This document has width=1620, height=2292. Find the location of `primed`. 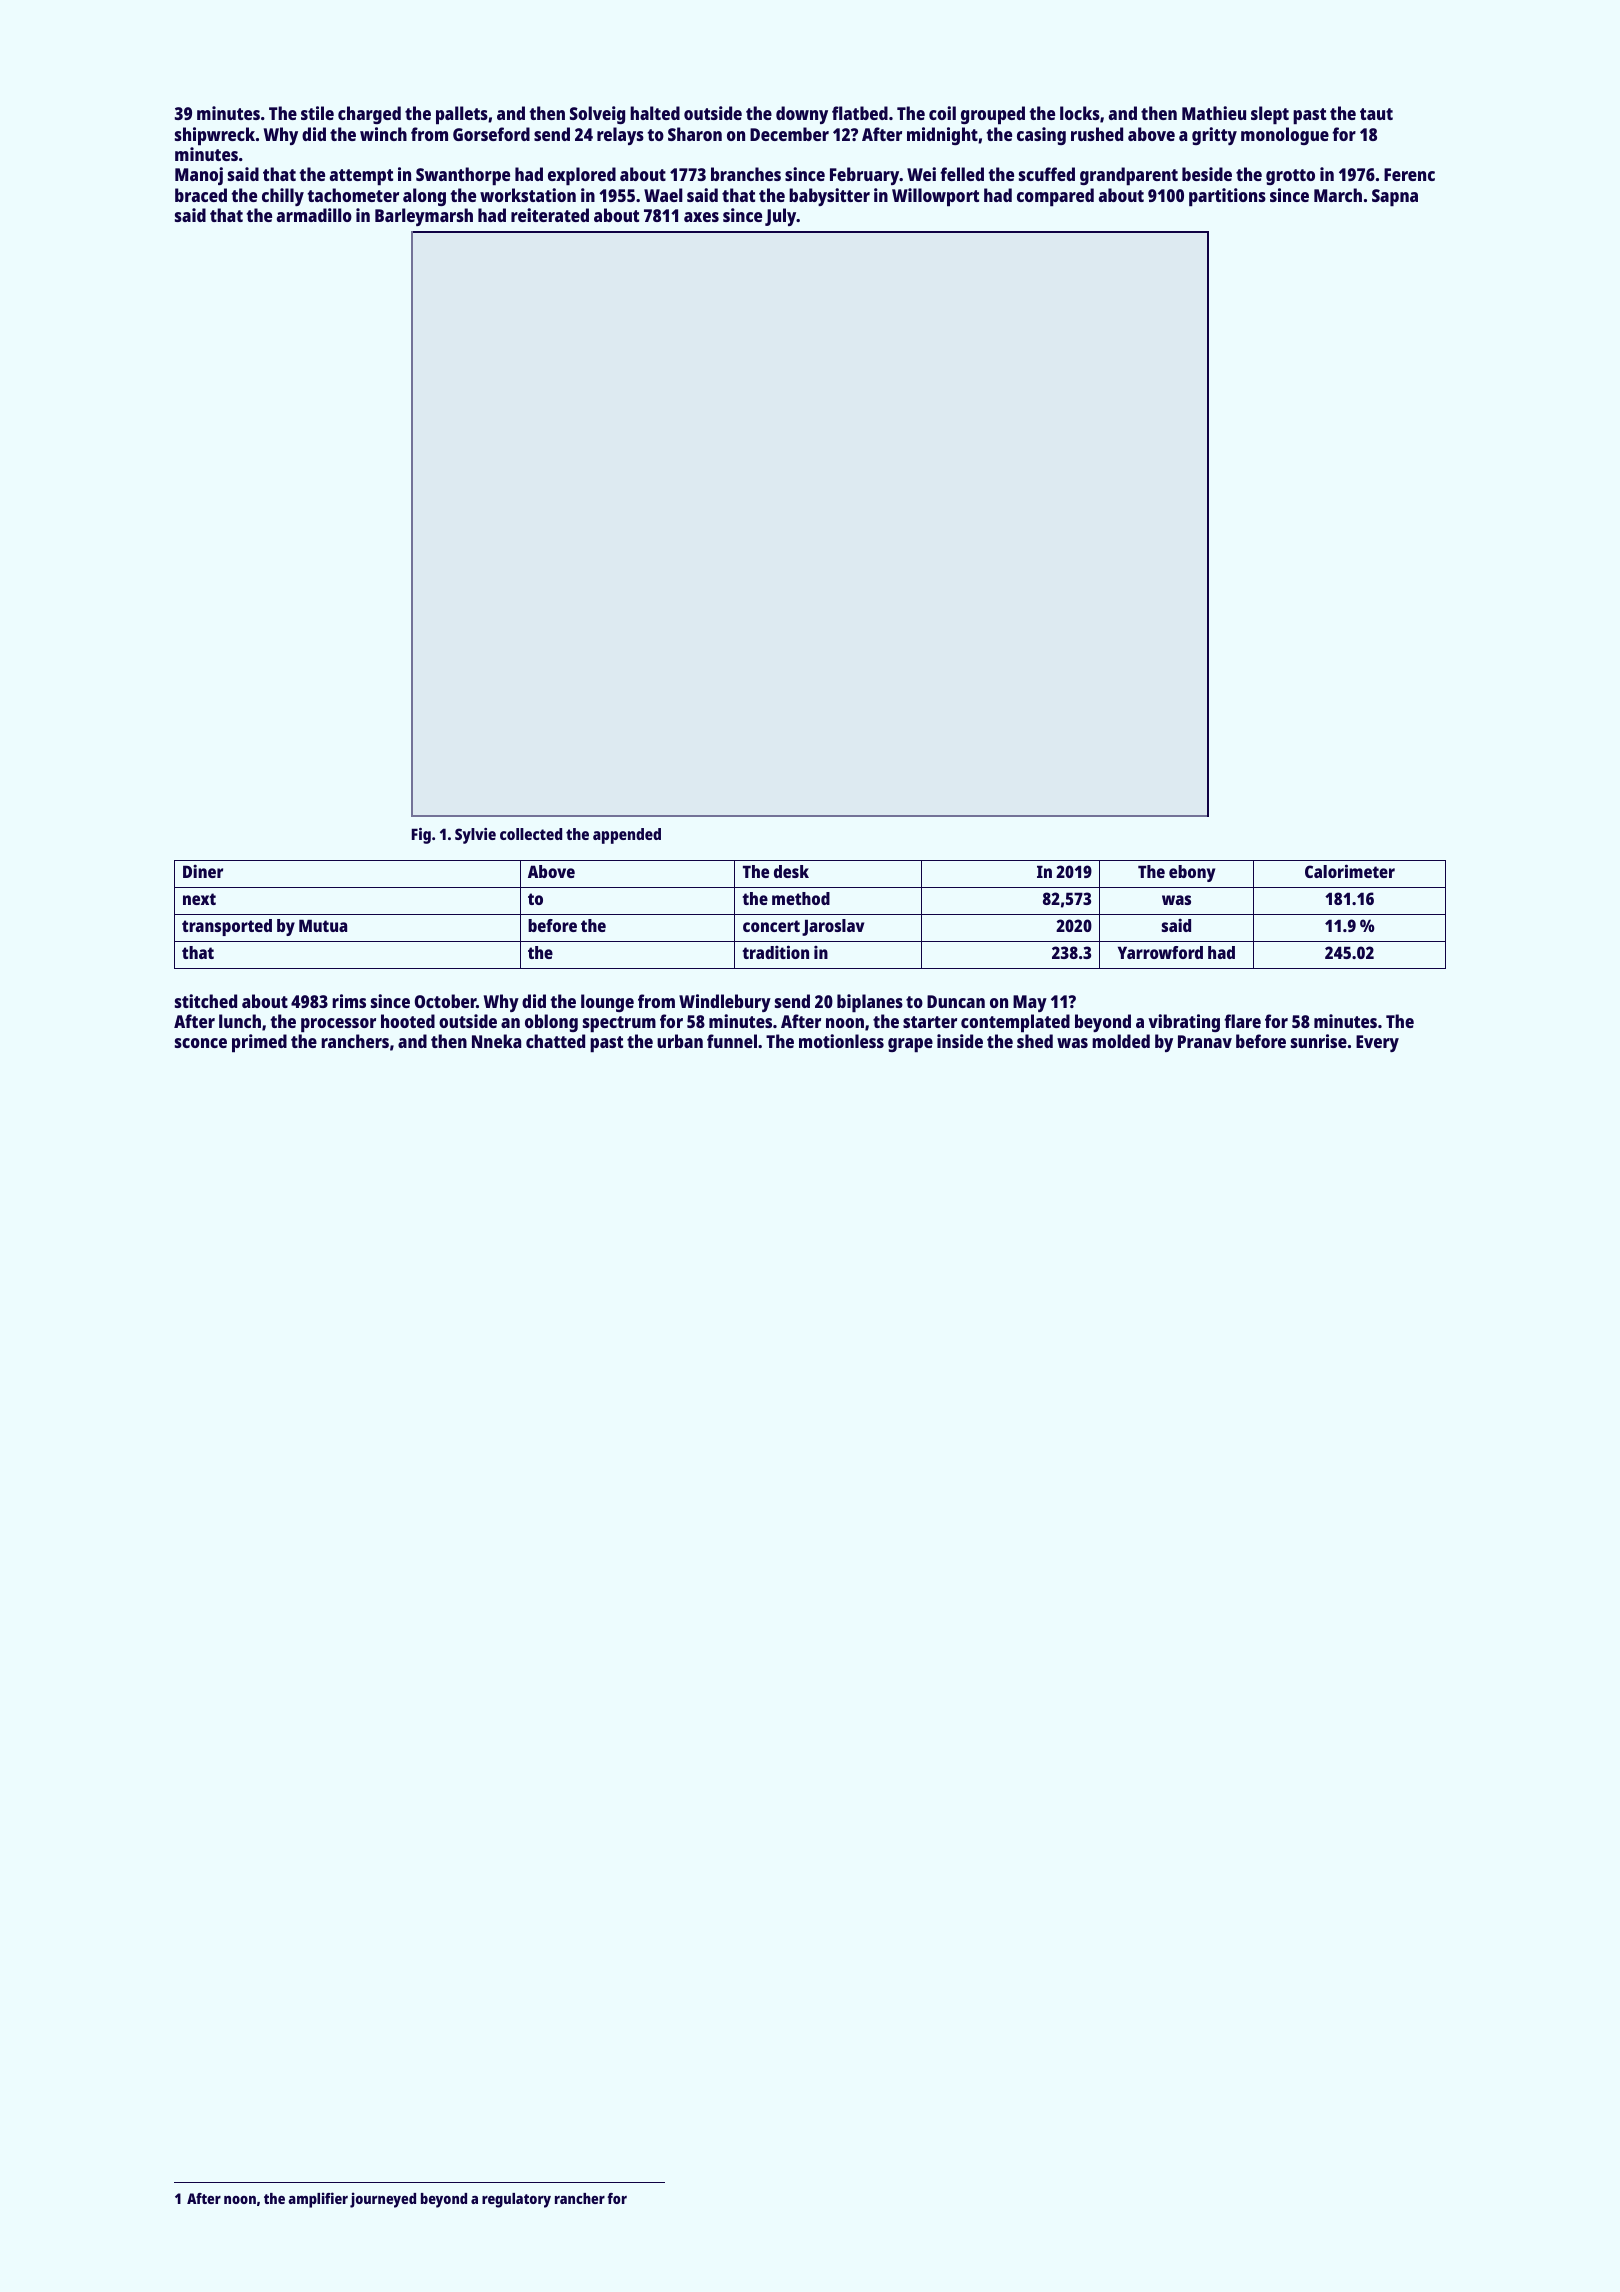

primed is located at coordinates (259, 1043).
